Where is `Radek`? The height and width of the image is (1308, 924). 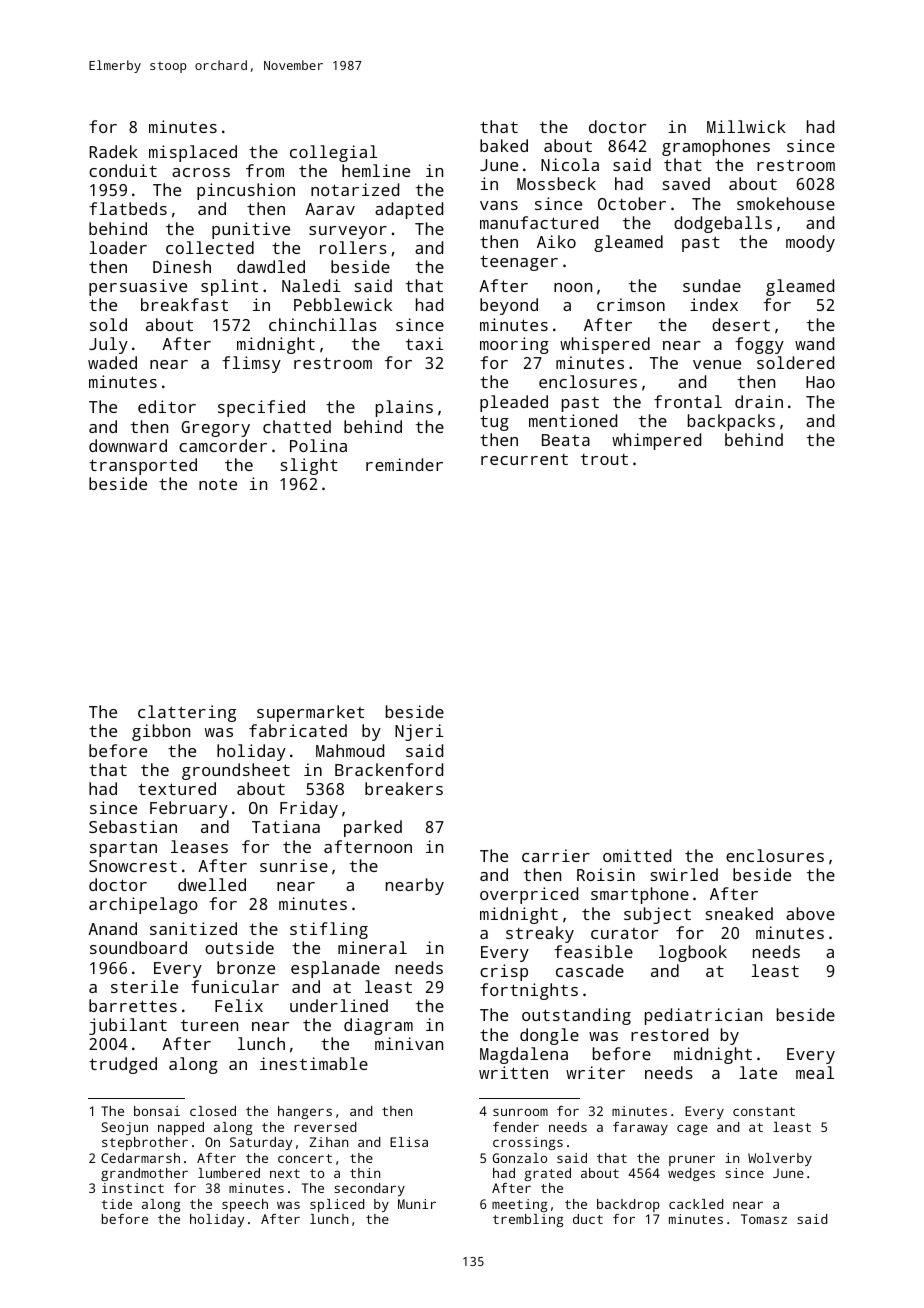
Radek is located at coordinates (114, 151).
